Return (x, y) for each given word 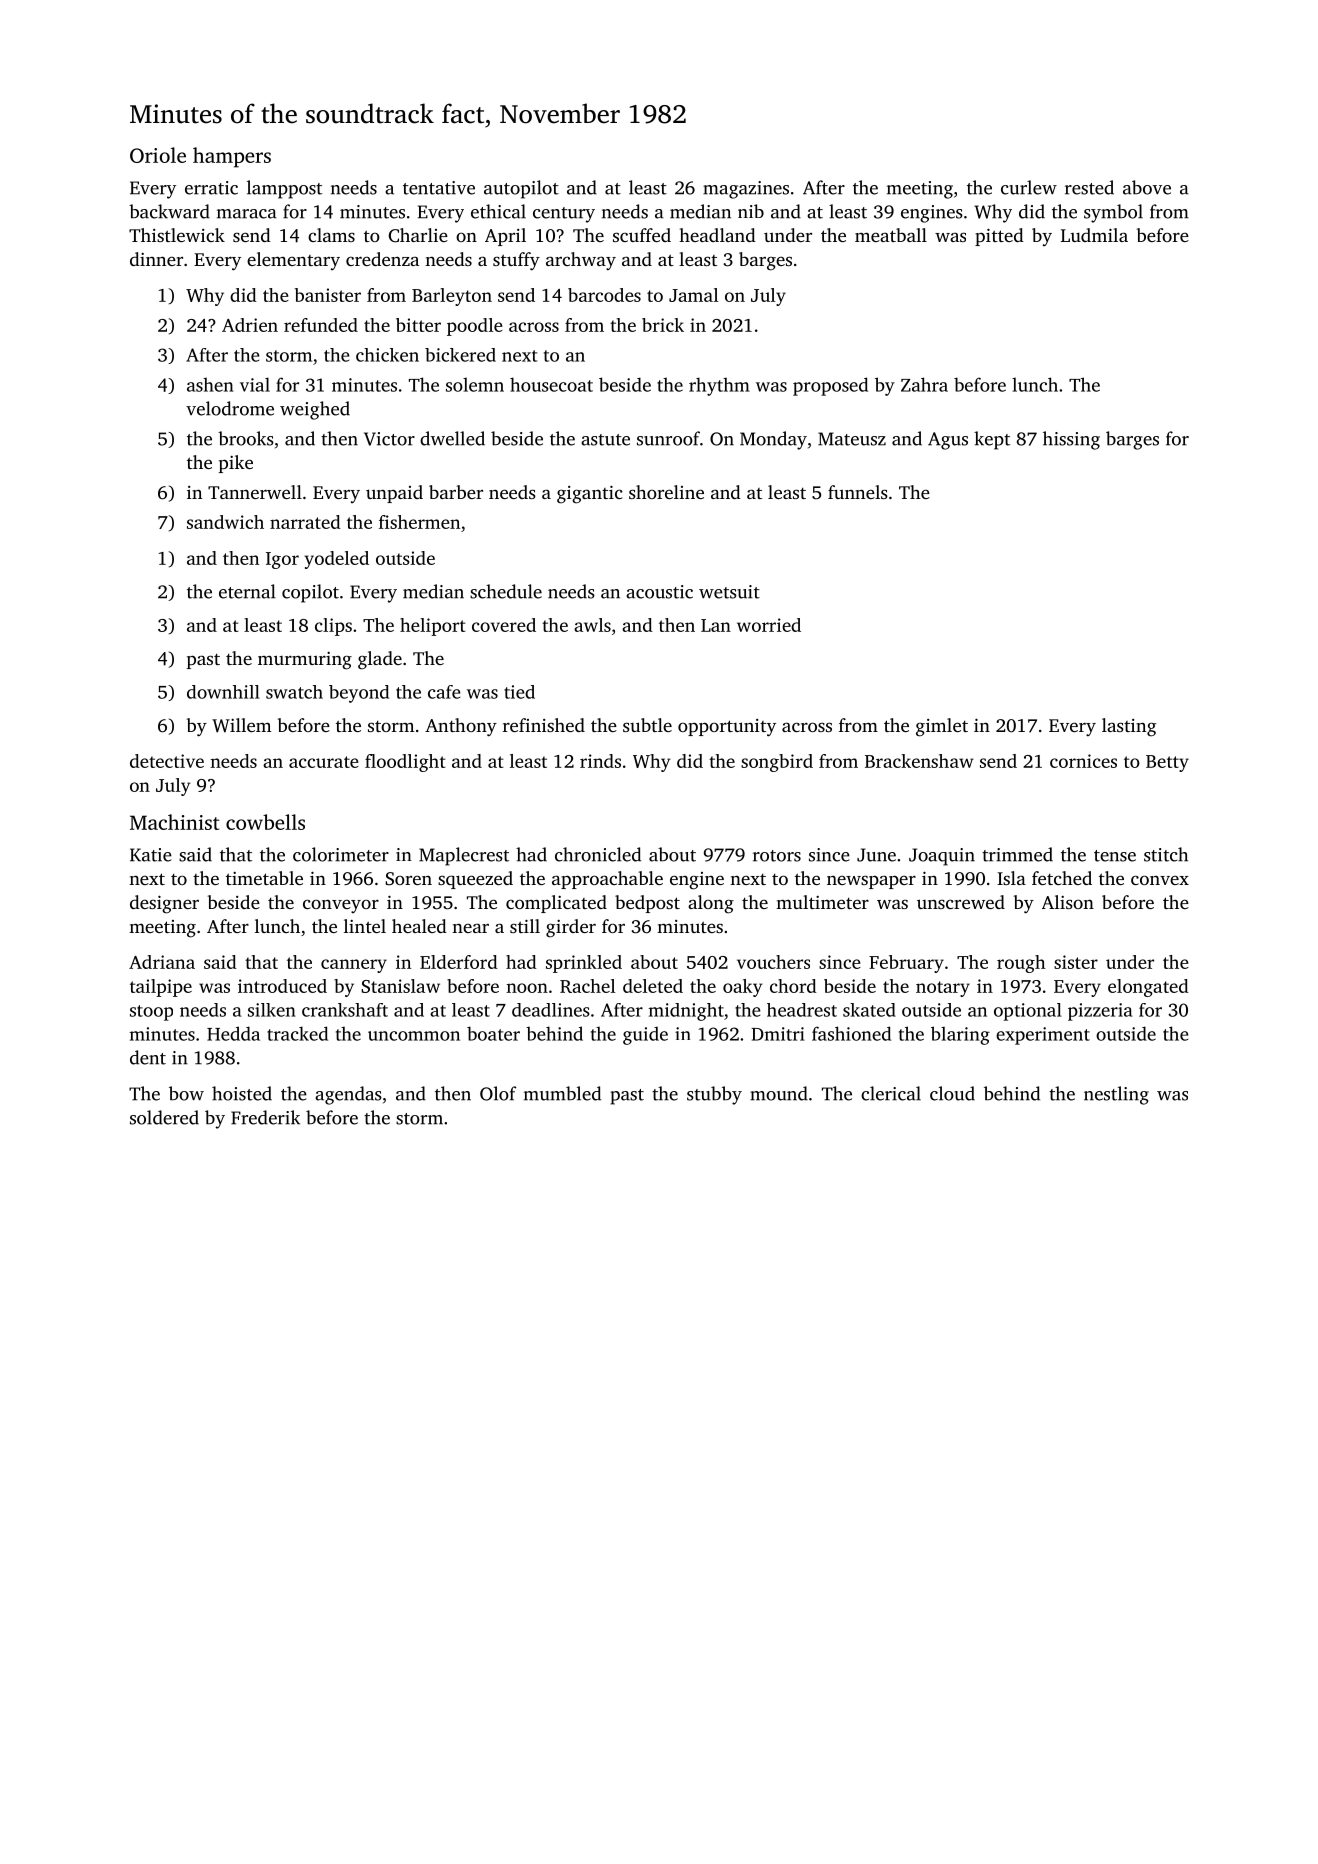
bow (186, 1093)
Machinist (174, 822)
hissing (1071, 440)
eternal (247, 591)
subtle (647, 725)
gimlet (942, 727)
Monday (773, 440)
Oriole (158, 155)
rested (1089, 187)
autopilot (521, 189)
